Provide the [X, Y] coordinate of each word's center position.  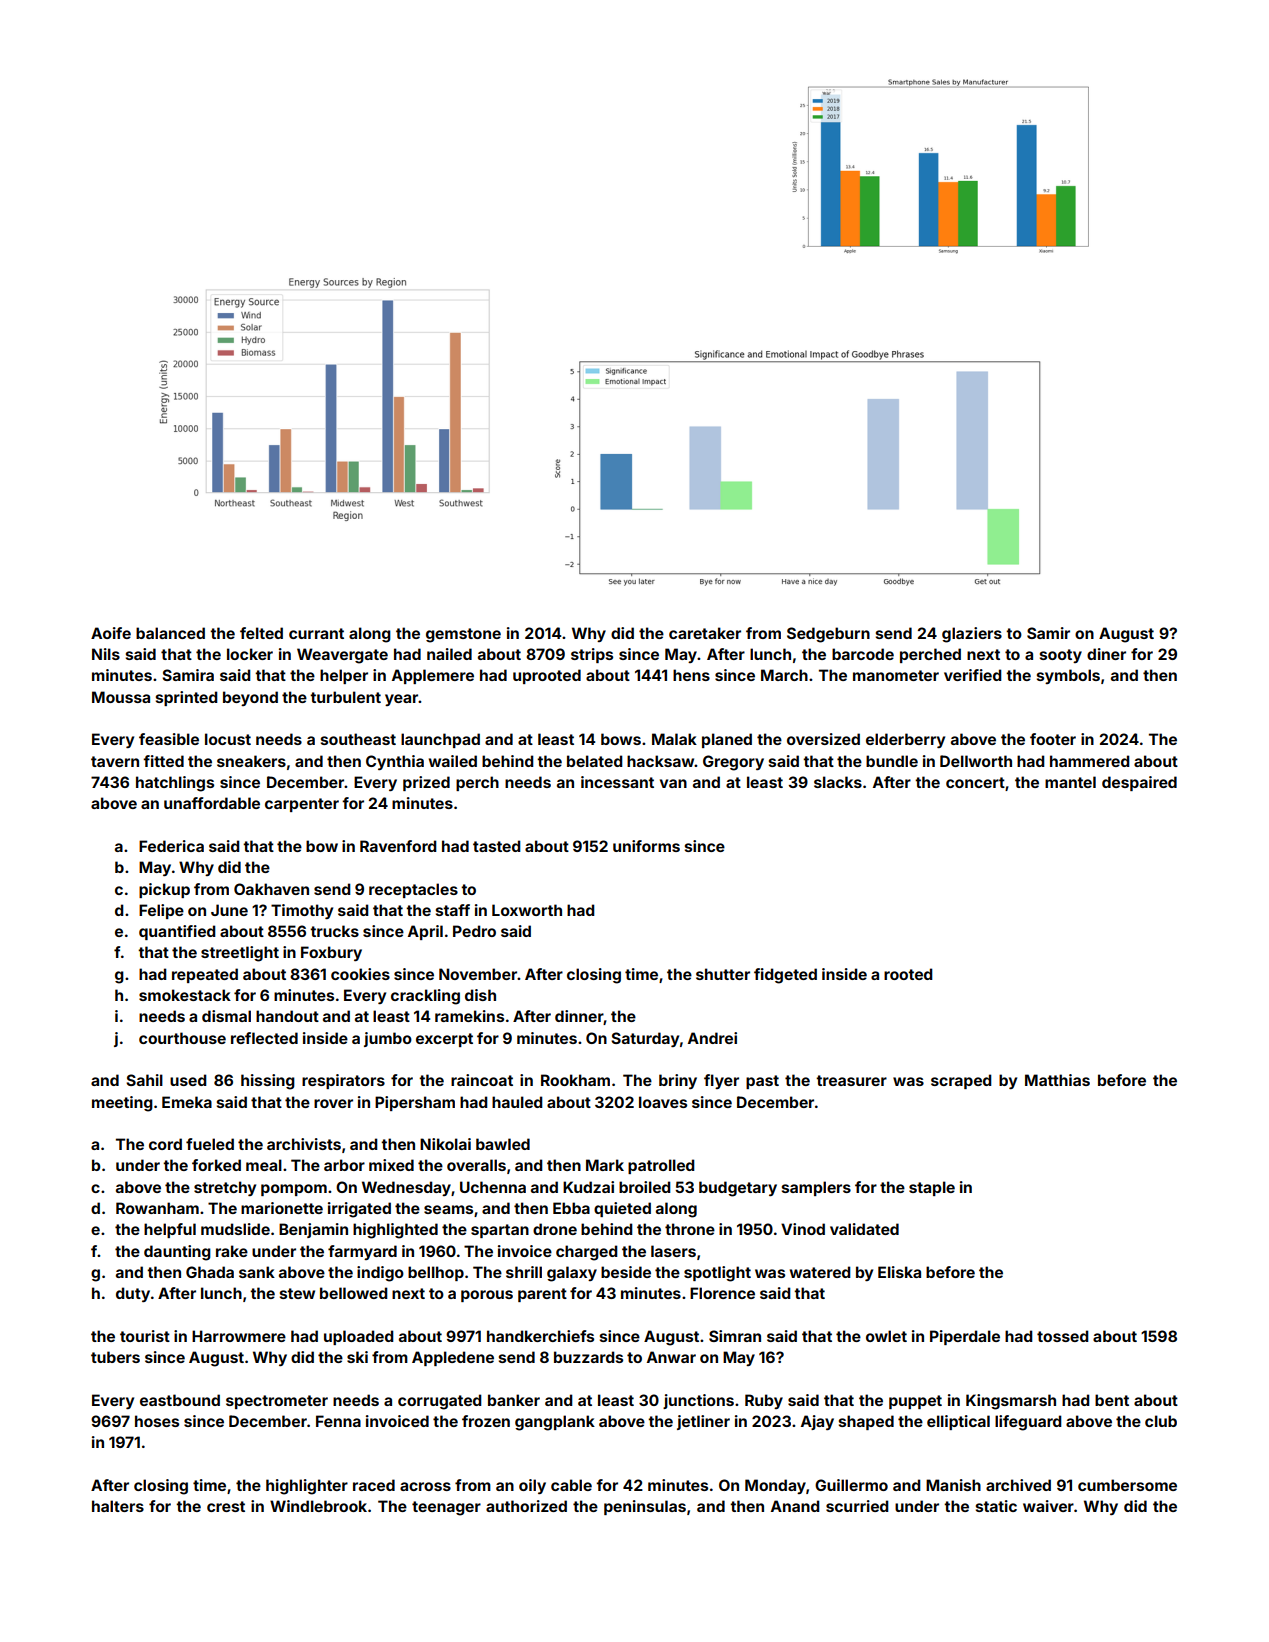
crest [226, 1506]
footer [1053, 739]
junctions [698, 1401]
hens [691, 675]
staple [932, 1188]
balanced [170, 633]
